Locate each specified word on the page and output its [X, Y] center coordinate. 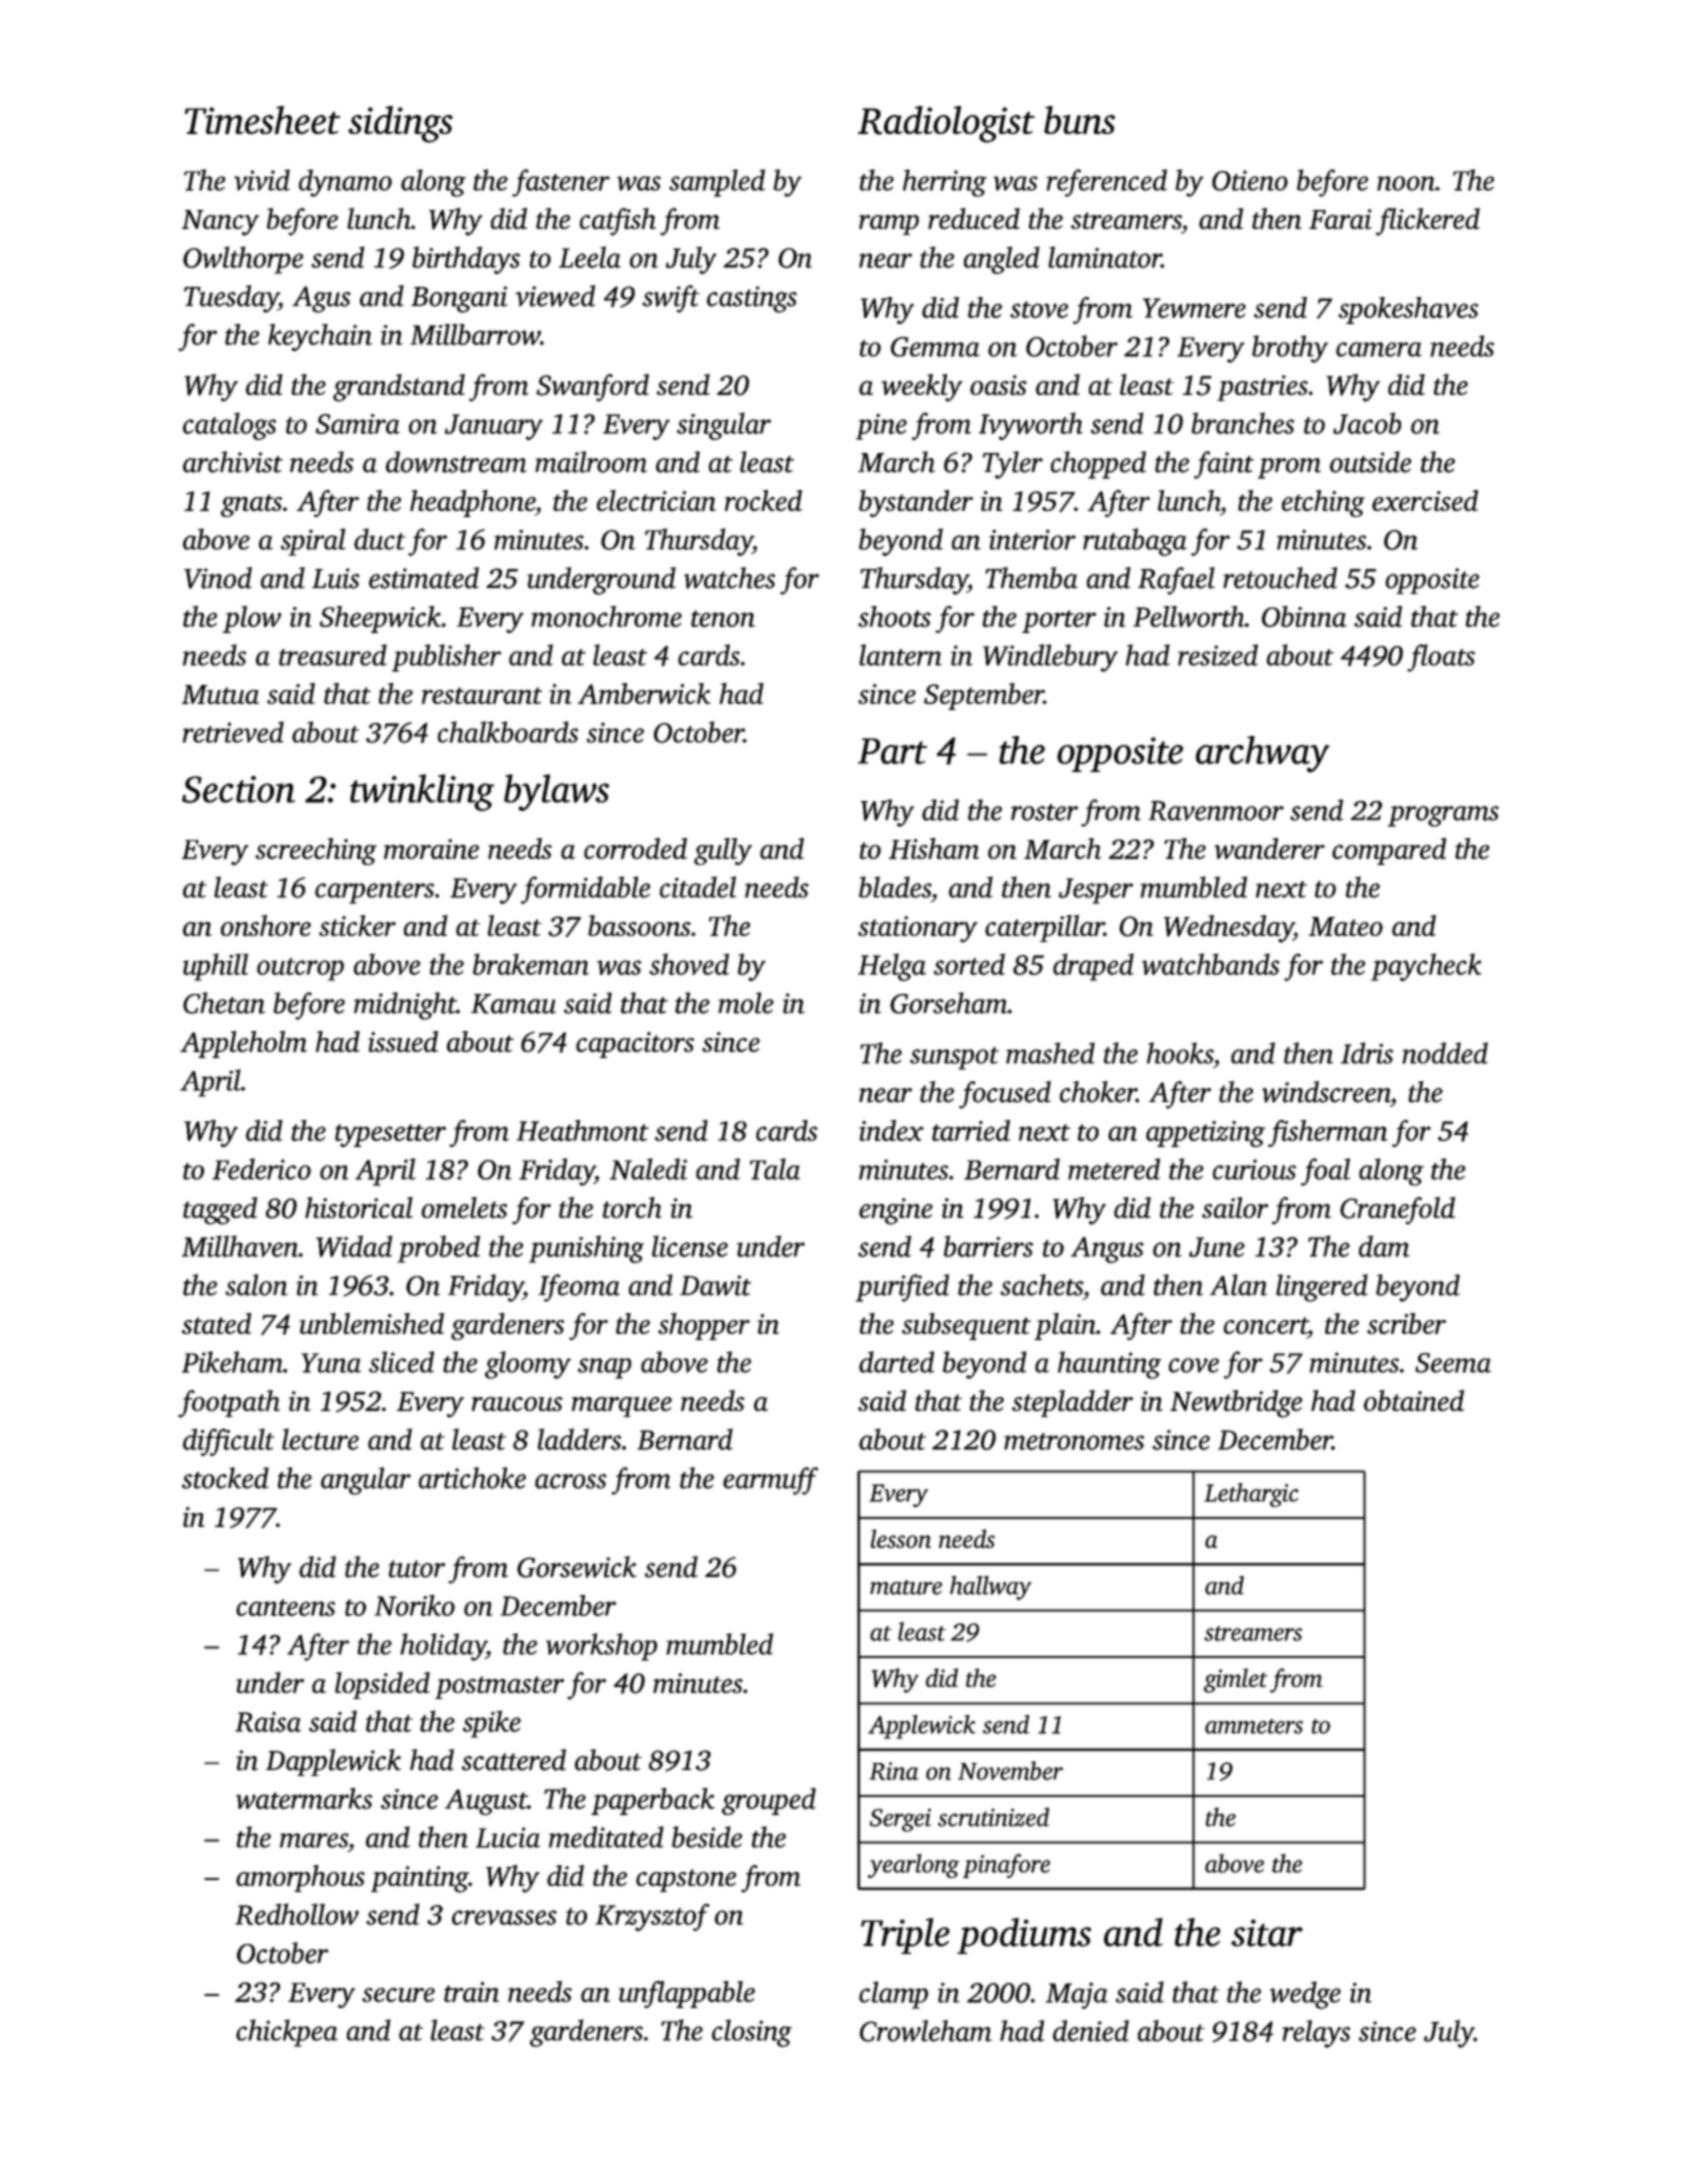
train [471, 1992]
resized [1218, 655]
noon [1406, 183]
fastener [561, 183]
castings [752, 299]
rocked [763, 500]
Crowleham [926, 2031]
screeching [316, 851]
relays [1316, 2034]
